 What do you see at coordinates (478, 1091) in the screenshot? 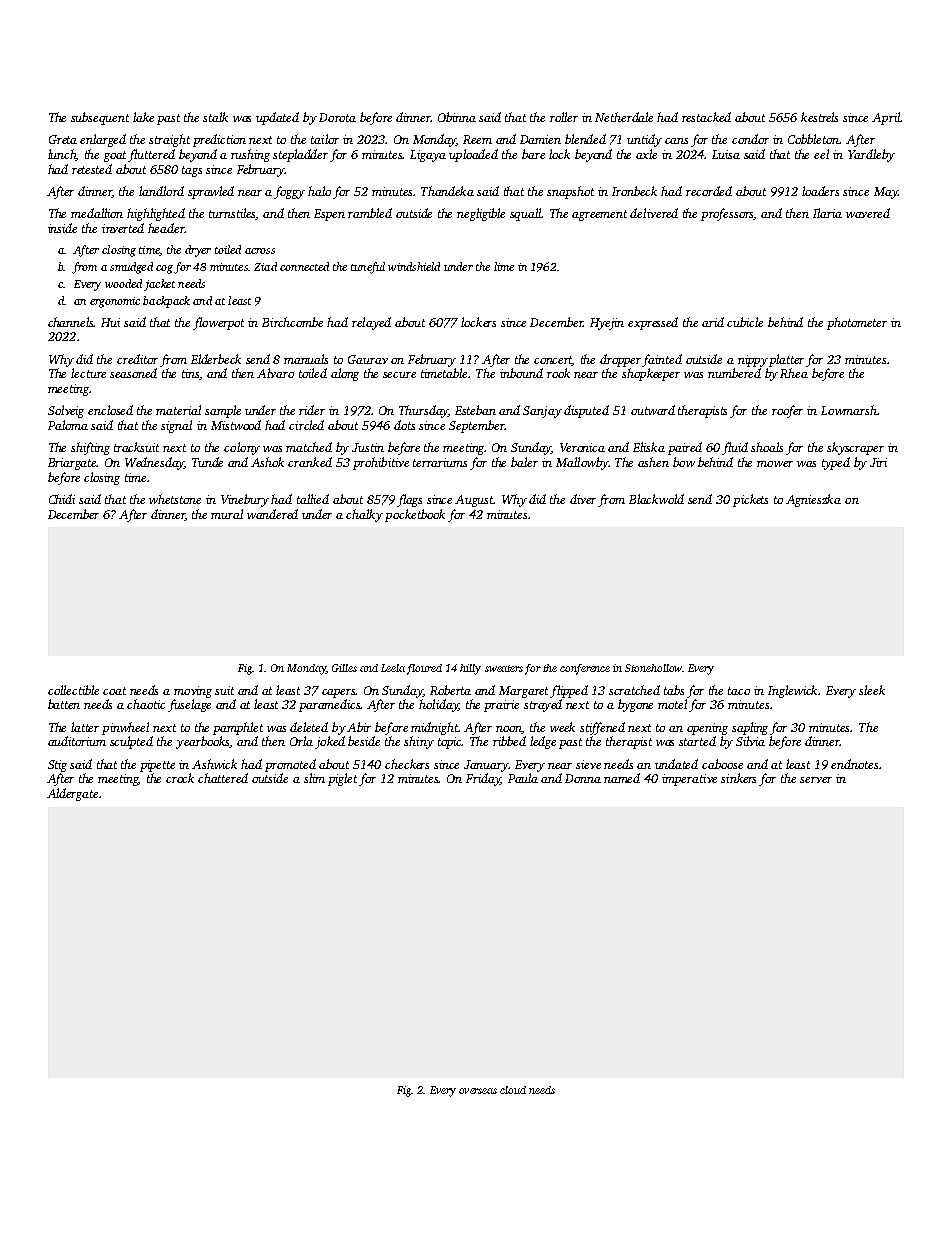
I see `overseas` at bounding box center [478, 1091].
